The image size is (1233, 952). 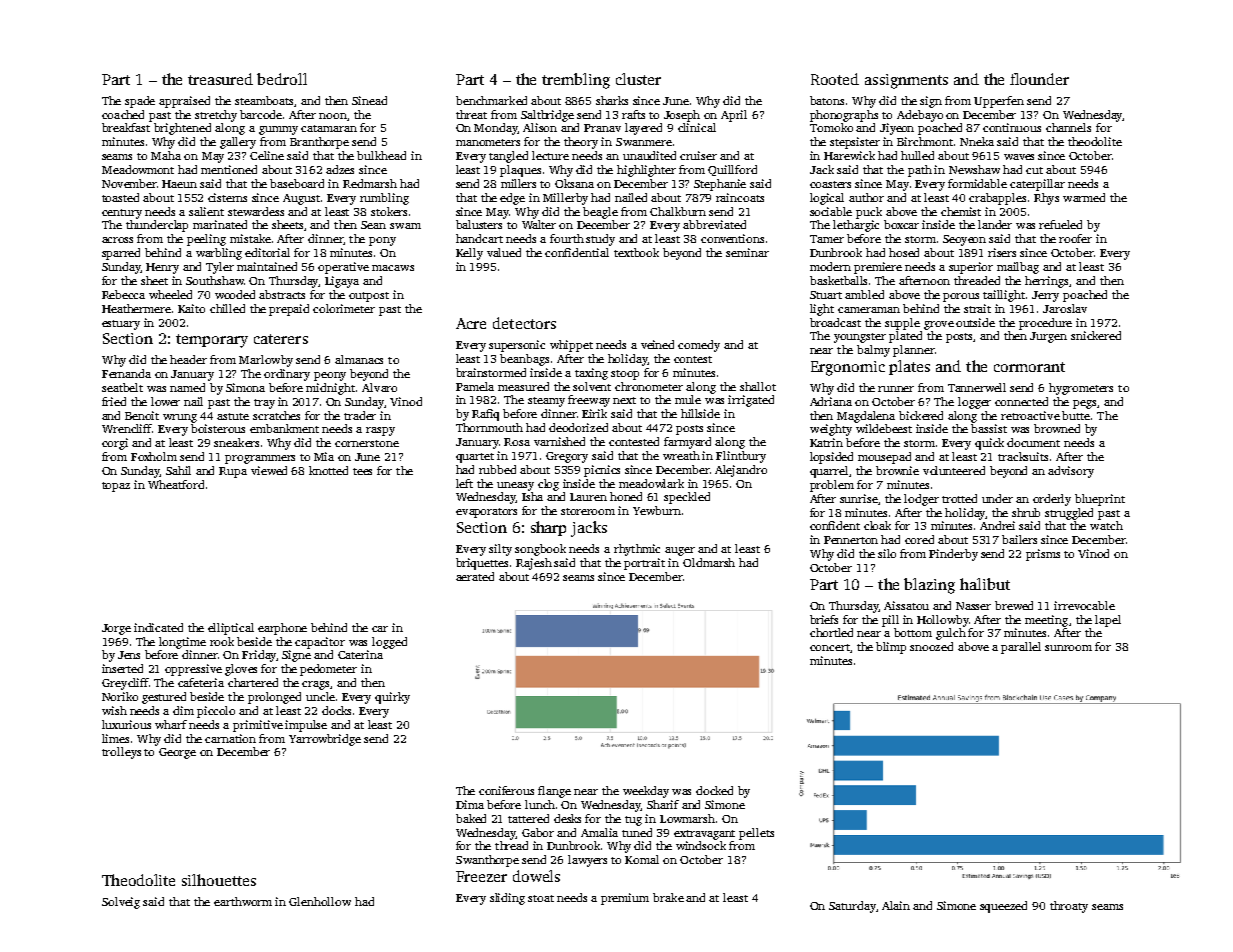 I want to click on plates, so click(x=909, y=367).
